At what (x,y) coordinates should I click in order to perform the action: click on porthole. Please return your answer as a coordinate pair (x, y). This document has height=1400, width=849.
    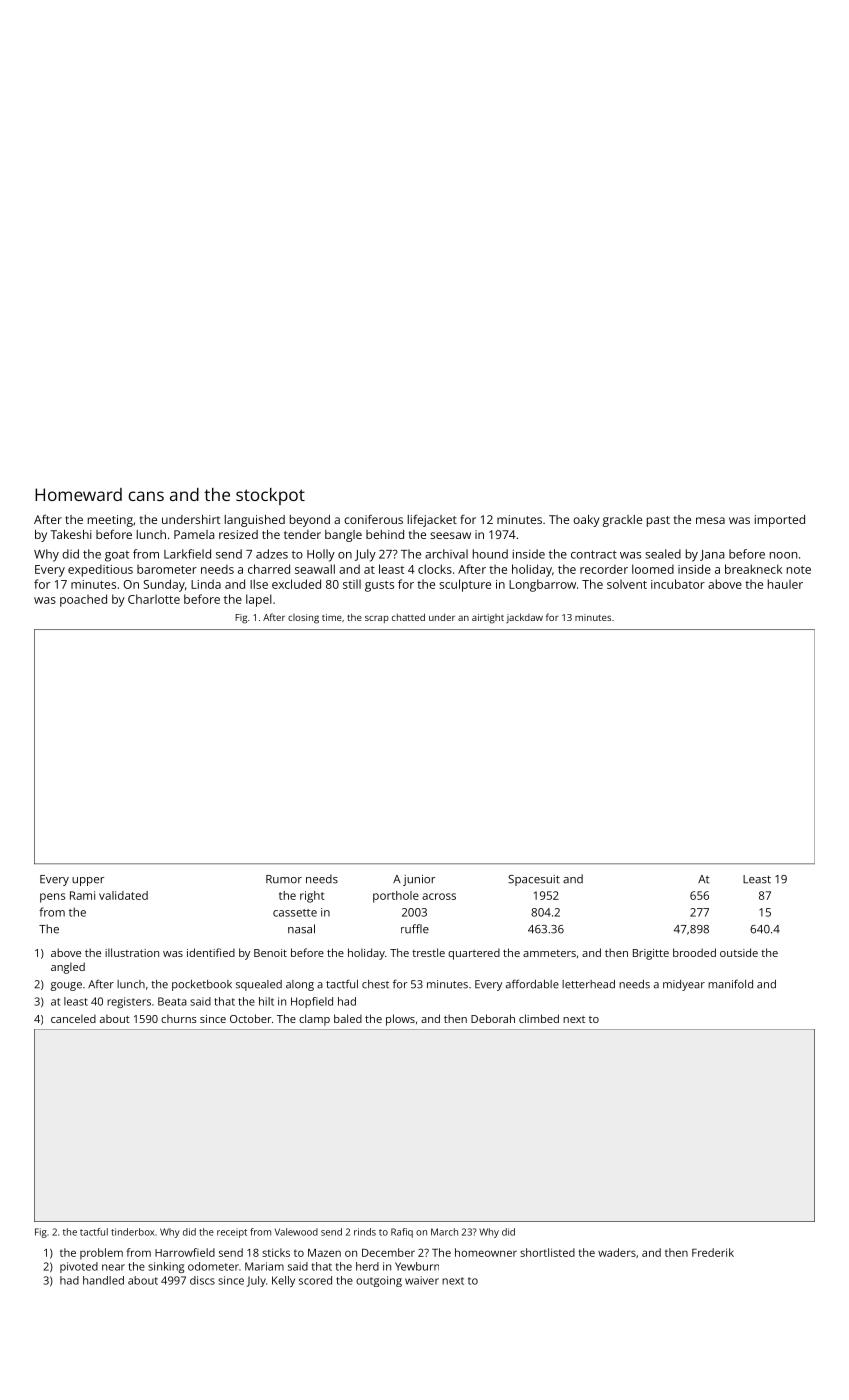
    Looking at the image, I should click on (396, 897).
